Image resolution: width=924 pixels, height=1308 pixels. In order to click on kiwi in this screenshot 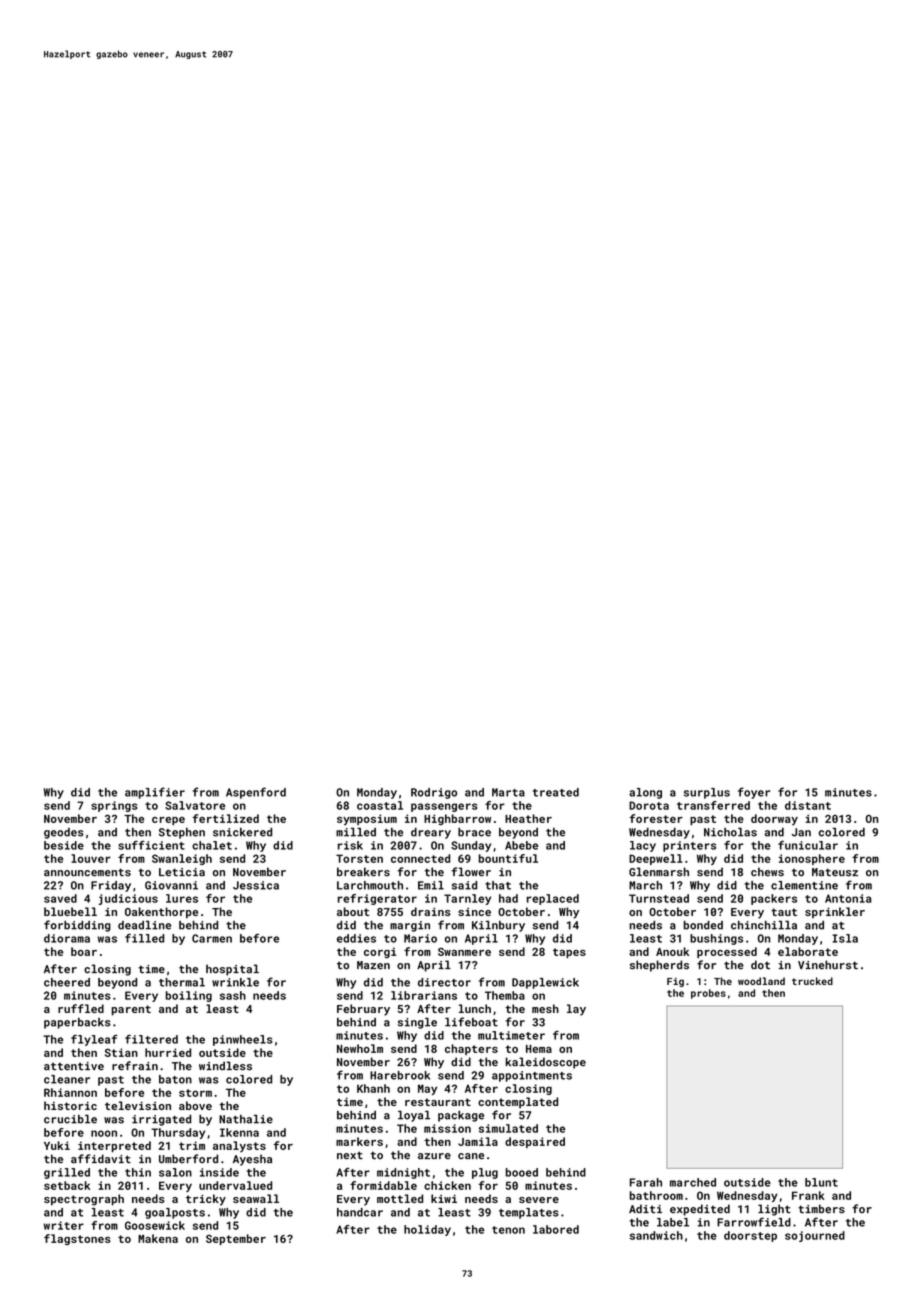, I will do `click(444, 1198)`.
